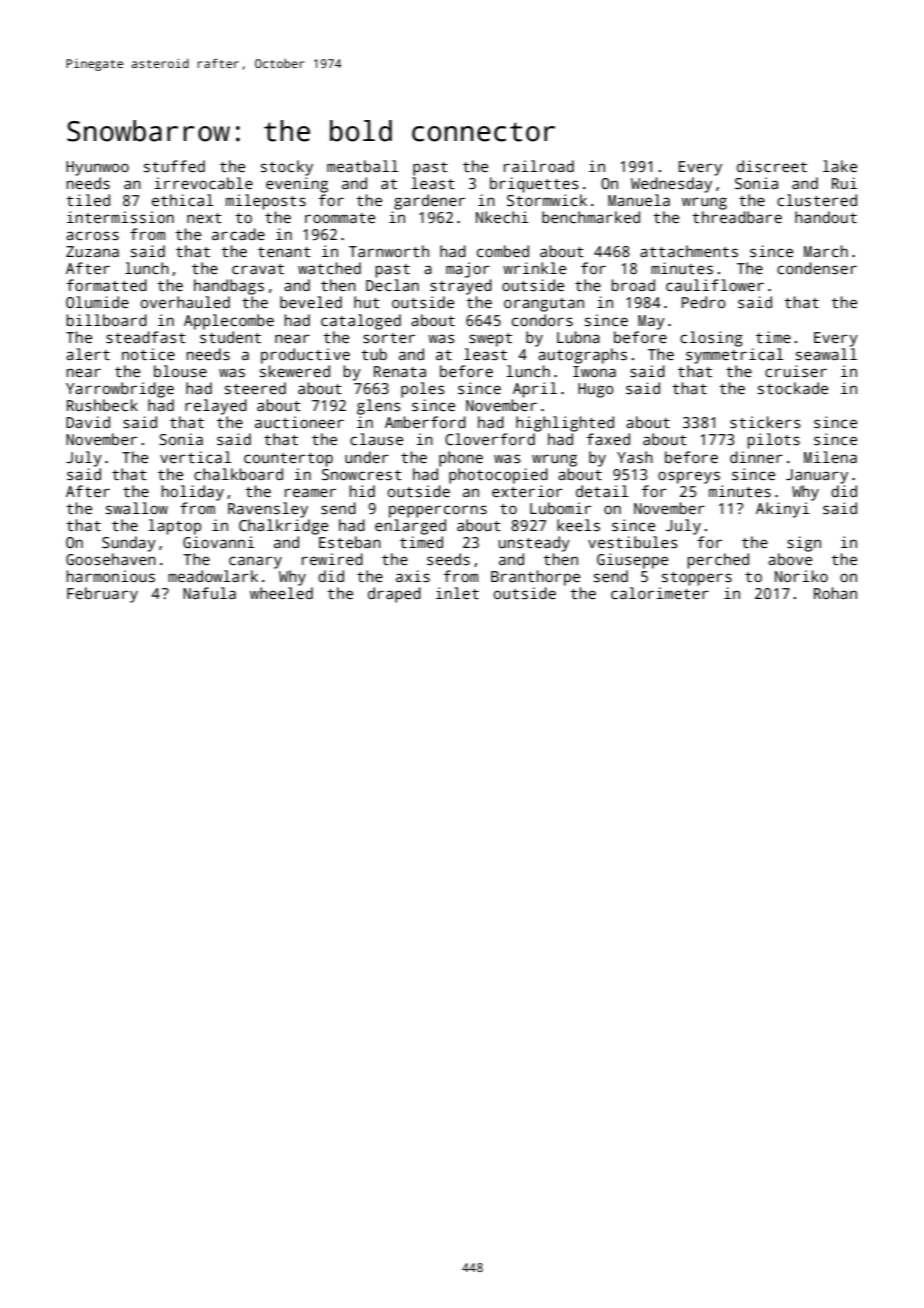 Image resolution: width=924 pixels, height=1308 pixels. I want to click on Rohan, so click(835, 593).
